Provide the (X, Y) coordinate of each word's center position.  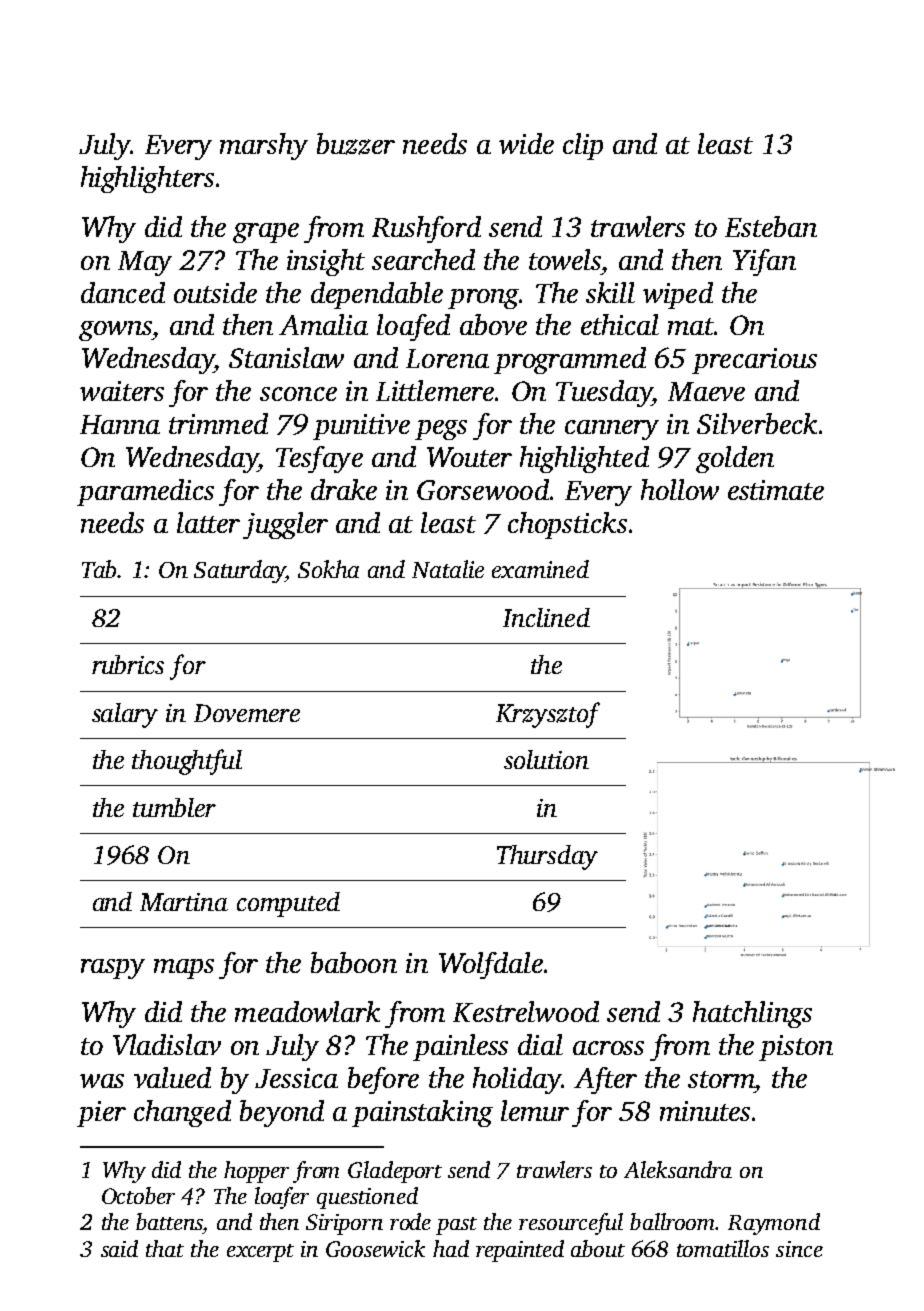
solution (546, 759)
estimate (776, 490)
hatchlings (752, 1014)
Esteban (771, 226)
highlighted (584, 459)
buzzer (356, 144)
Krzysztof (548, 715)
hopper (256, 1172)
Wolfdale (491, 965)
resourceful (571, 1224)
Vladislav (167, 1044)
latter (208, 522)
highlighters (147, 179)
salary (125, 715)
